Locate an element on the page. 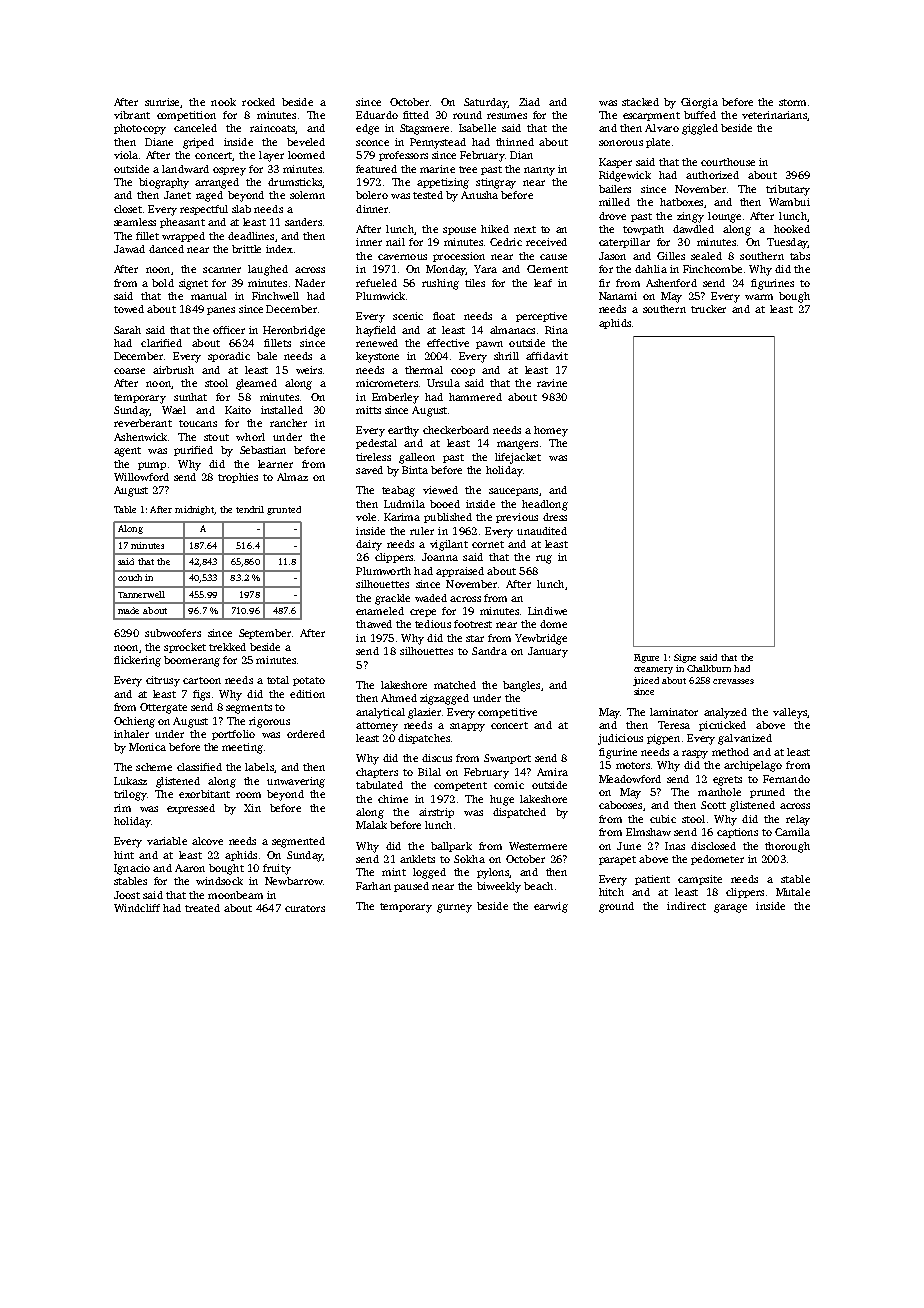 Image resolution: width=924 pixels, height=1308 pixels. procession is located at coordinates (459, 257).
